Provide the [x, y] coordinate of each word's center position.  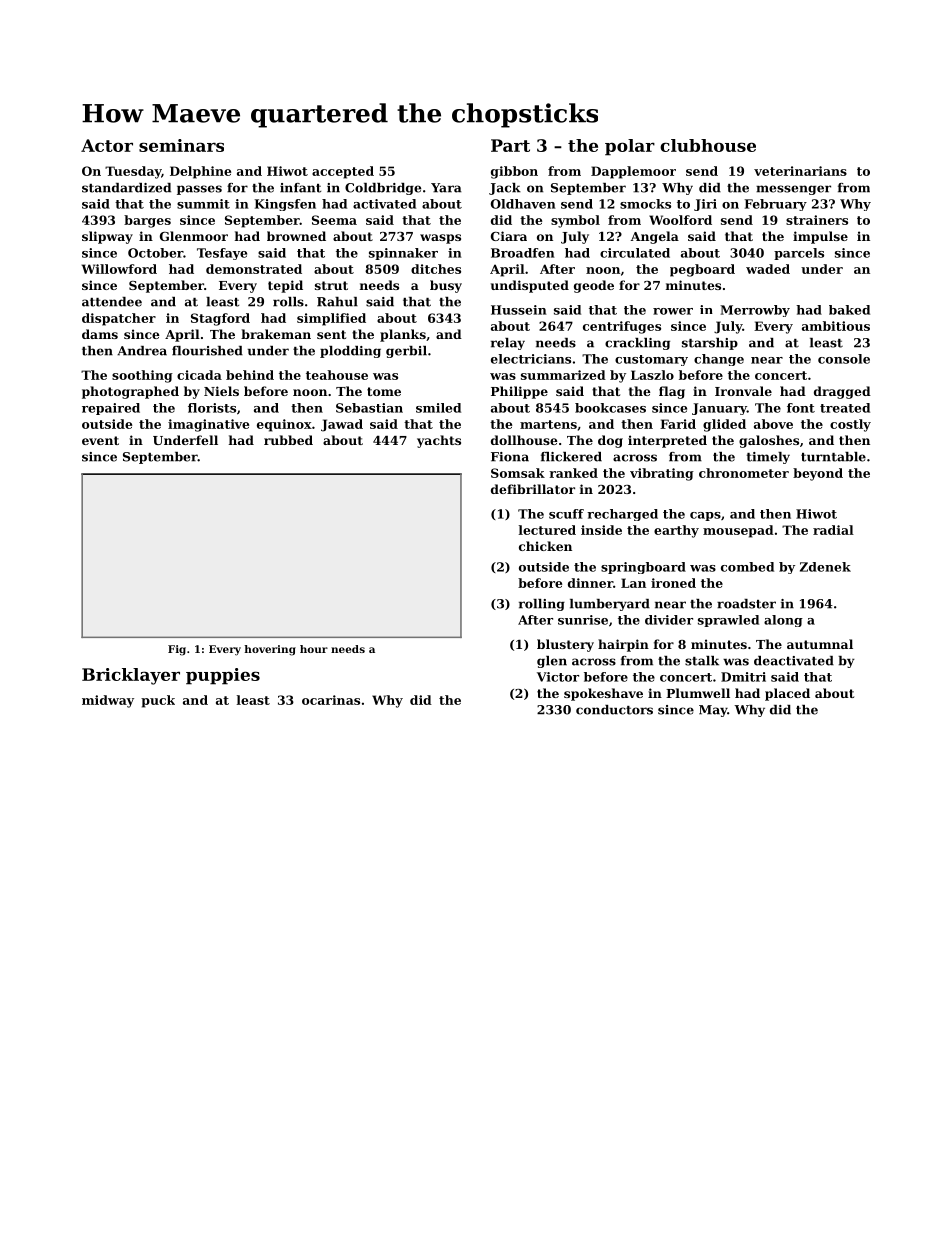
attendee [112, 302]
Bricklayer [131, 676]
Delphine [200, 172]
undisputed [530, 286]
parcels [799, 254]
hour [314, 649]
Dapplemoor [633, 172]
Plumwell [698, 693]
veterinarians [800, 171]
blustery [565, 645]
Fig [177, 650]
